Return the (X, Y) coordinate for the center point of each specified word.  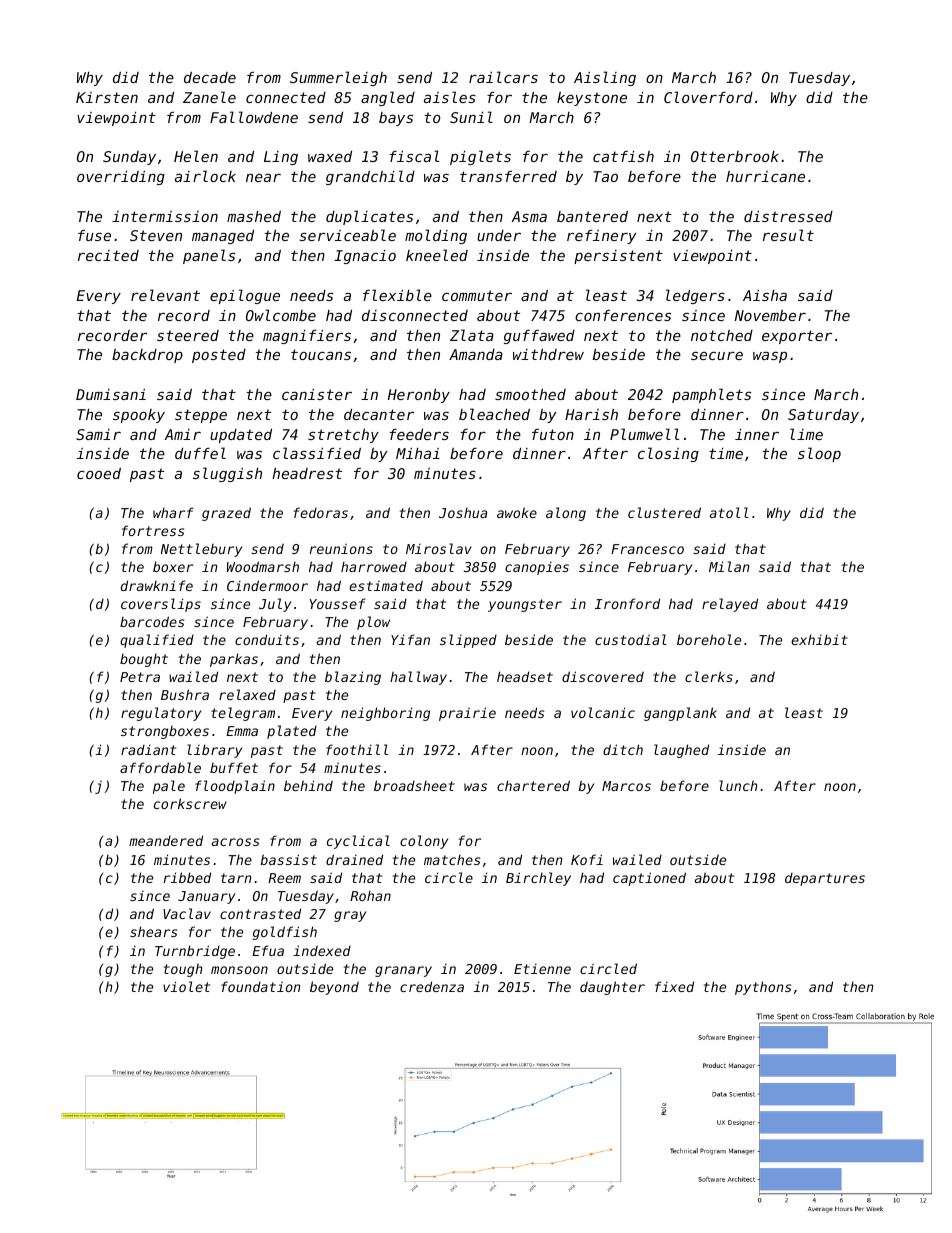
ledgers (695, 296)
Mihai (418, 453)
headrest (307, 473)
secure (717, 356)
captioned (649, 879)
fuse (94, 235)
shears (154, 931)
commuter (477, 295)
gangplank (680, 714)
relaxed (247, 694)
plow (373, 623)
